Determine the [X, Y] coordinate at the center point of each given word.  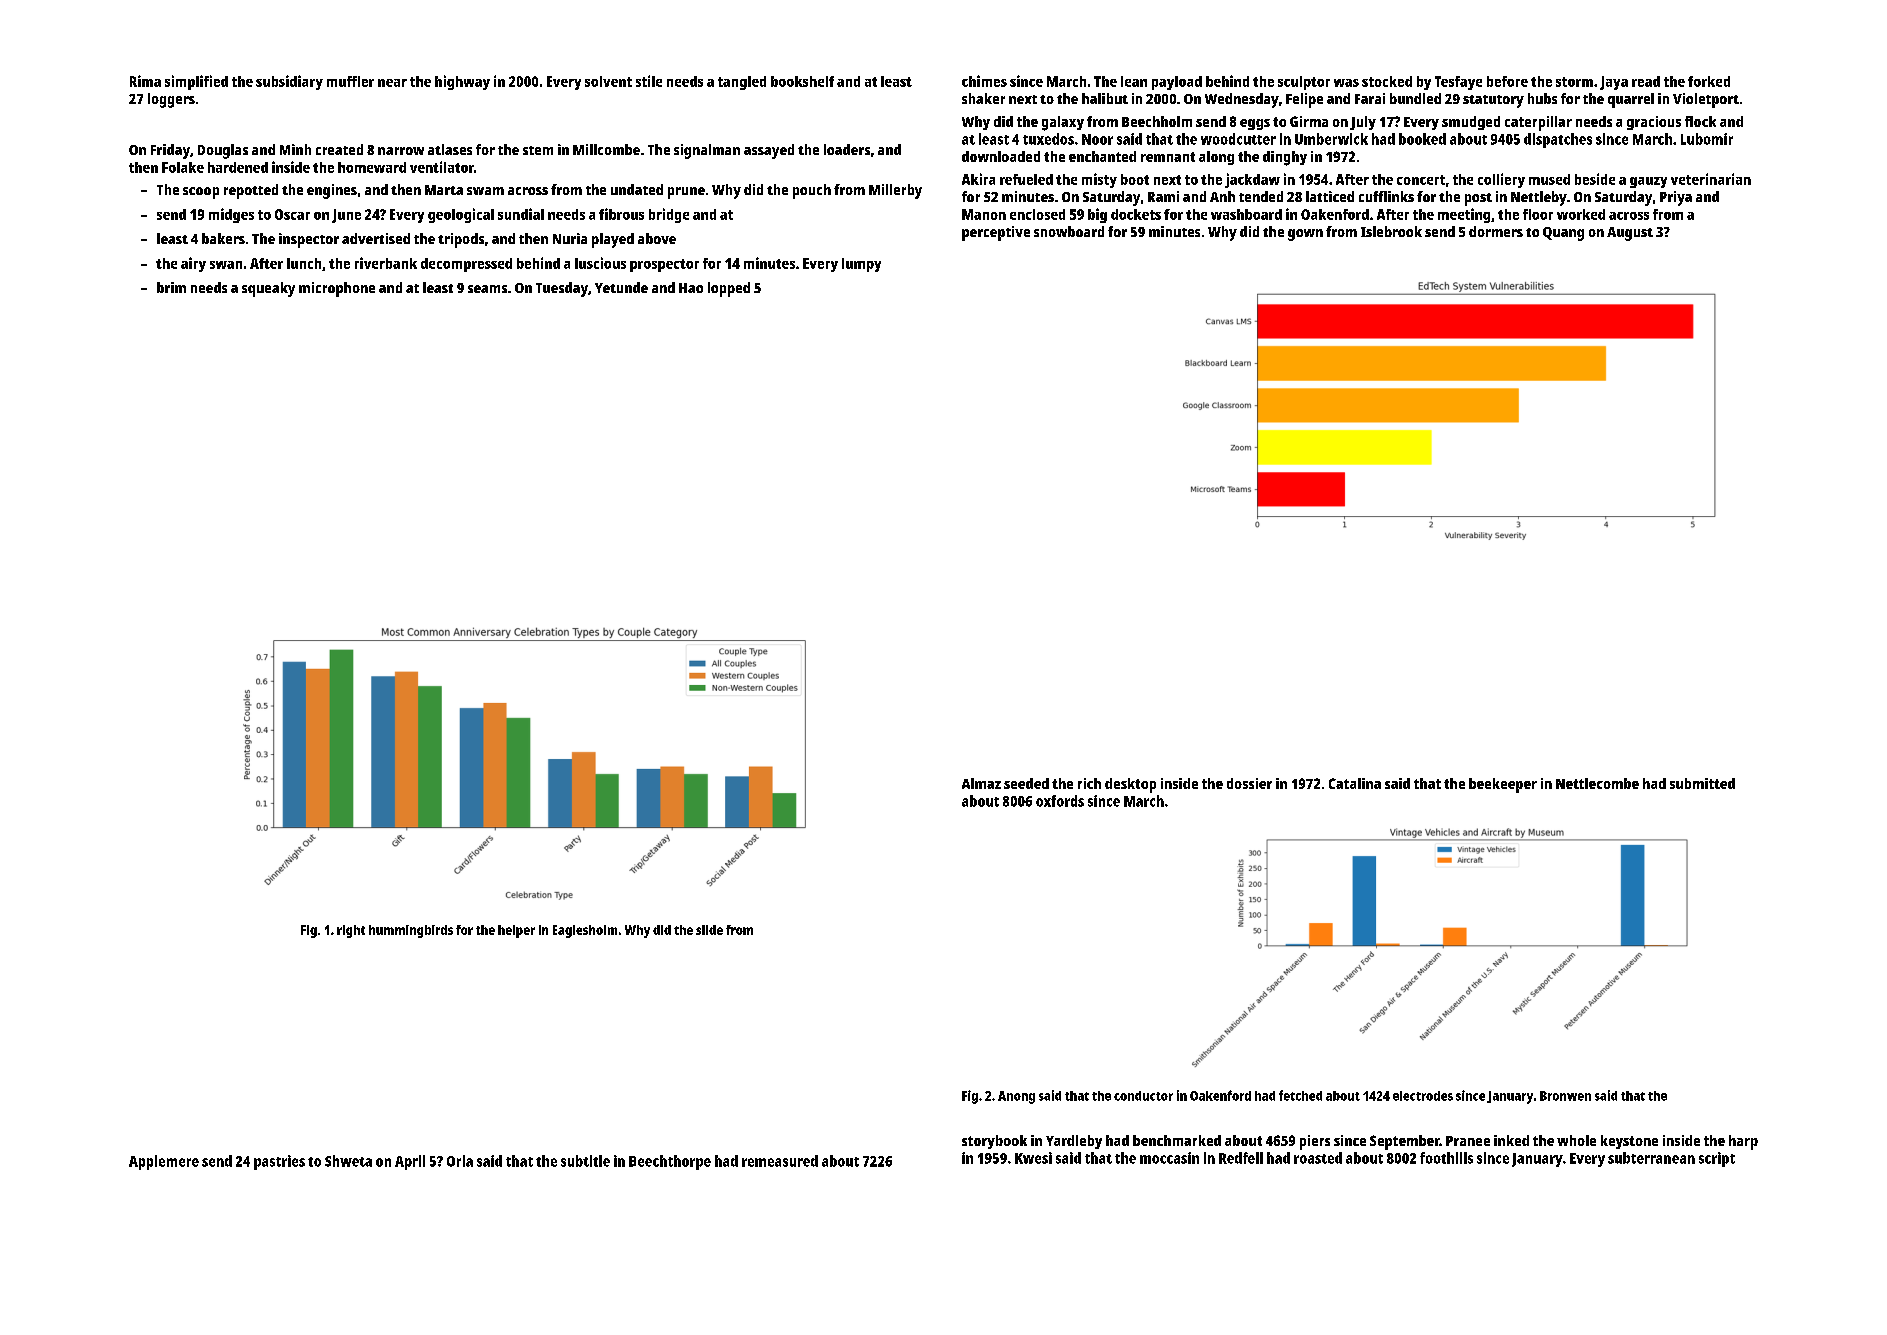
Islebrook [1391, 231]
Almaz [981, 783]
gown [1305, 235]
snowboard [1069, 231]
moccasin [1169, 1158]
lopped [729, 289]
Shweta [348, 1161]
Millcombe [606, 149]
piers [1315, 1142]
